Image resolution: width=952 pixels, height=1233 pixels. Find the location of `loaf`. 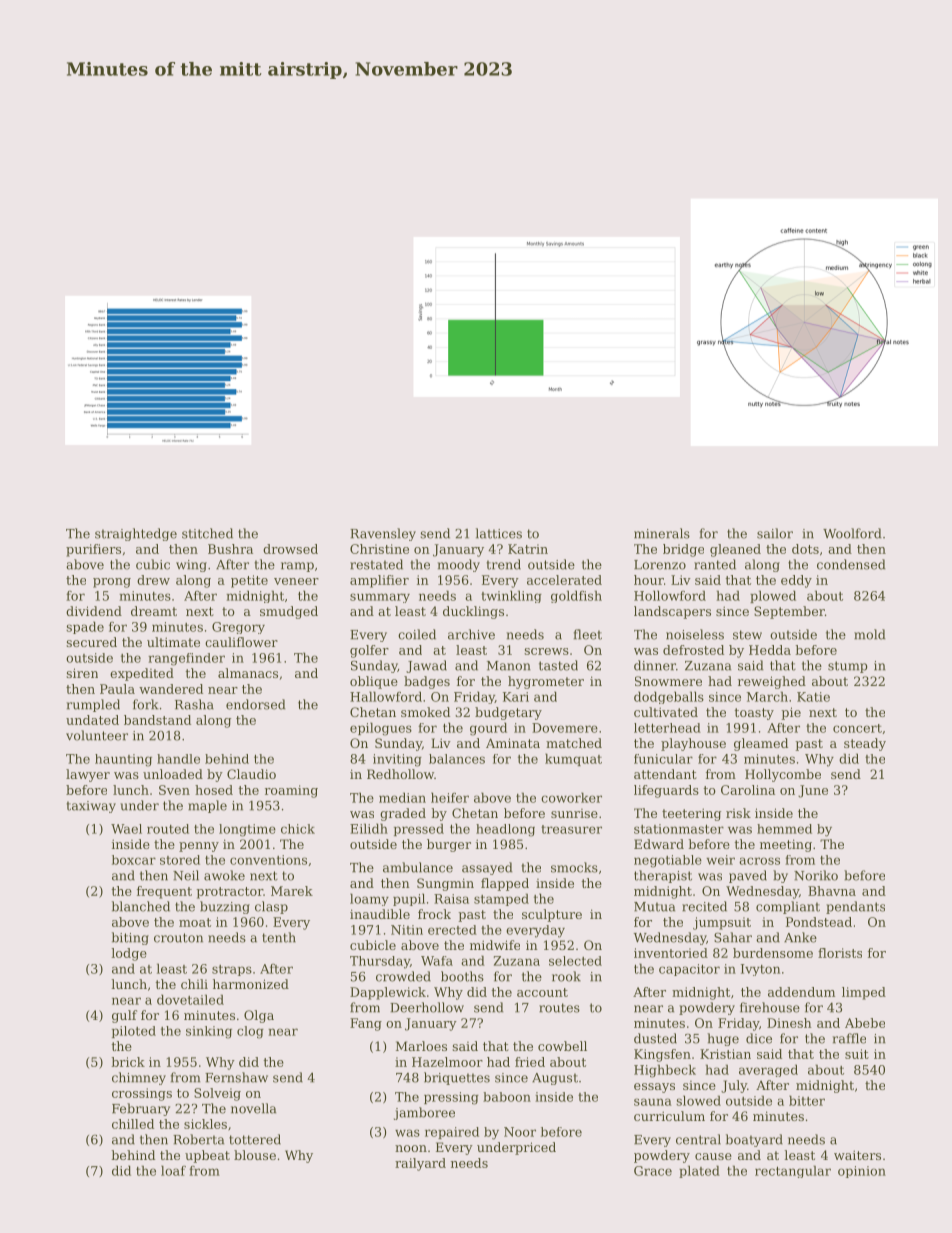

loaf is located at coordinates (173, 1170).
